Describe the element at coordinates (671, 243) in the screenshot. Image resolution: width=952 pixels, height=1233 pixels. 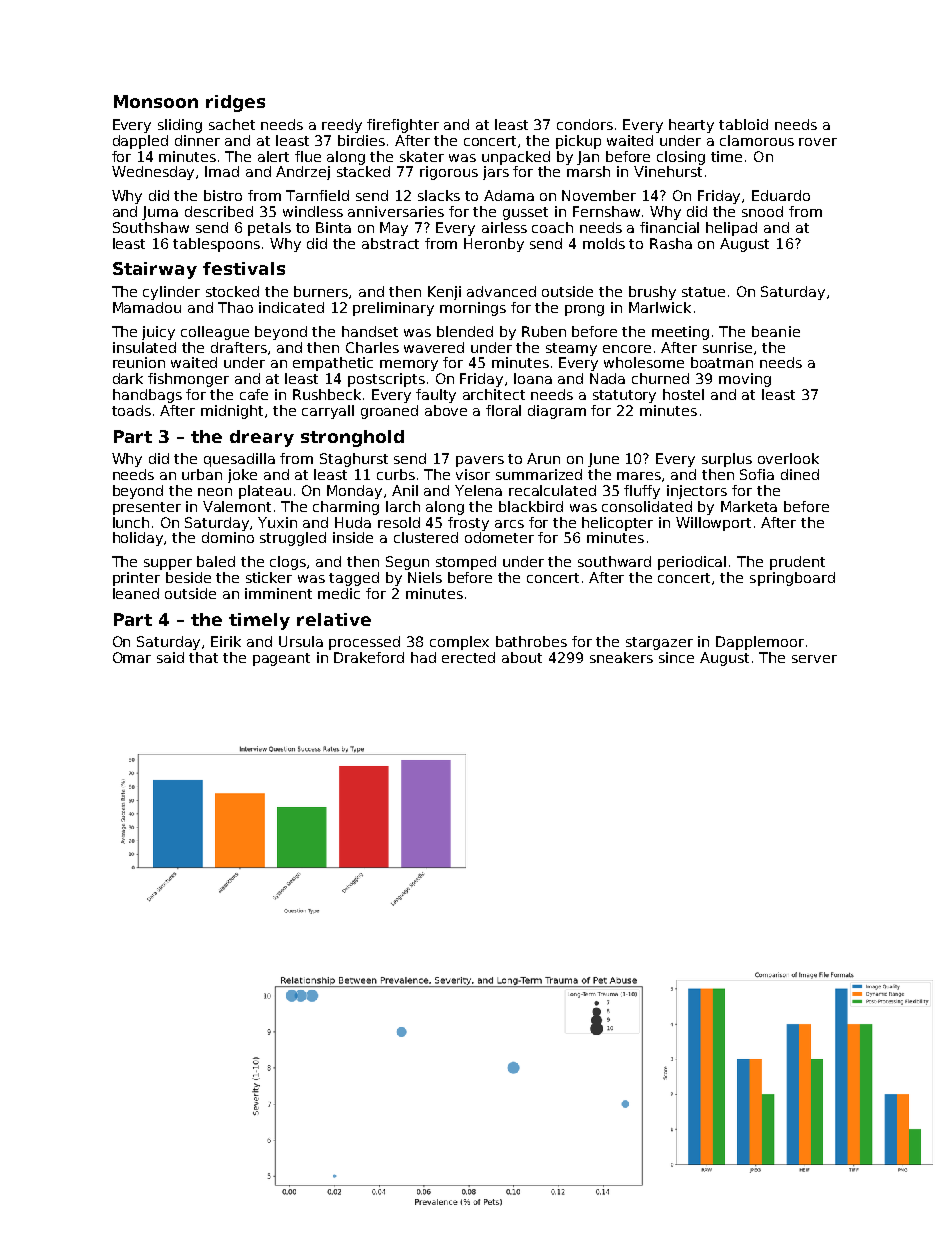
I see `Rasha` at that location.
